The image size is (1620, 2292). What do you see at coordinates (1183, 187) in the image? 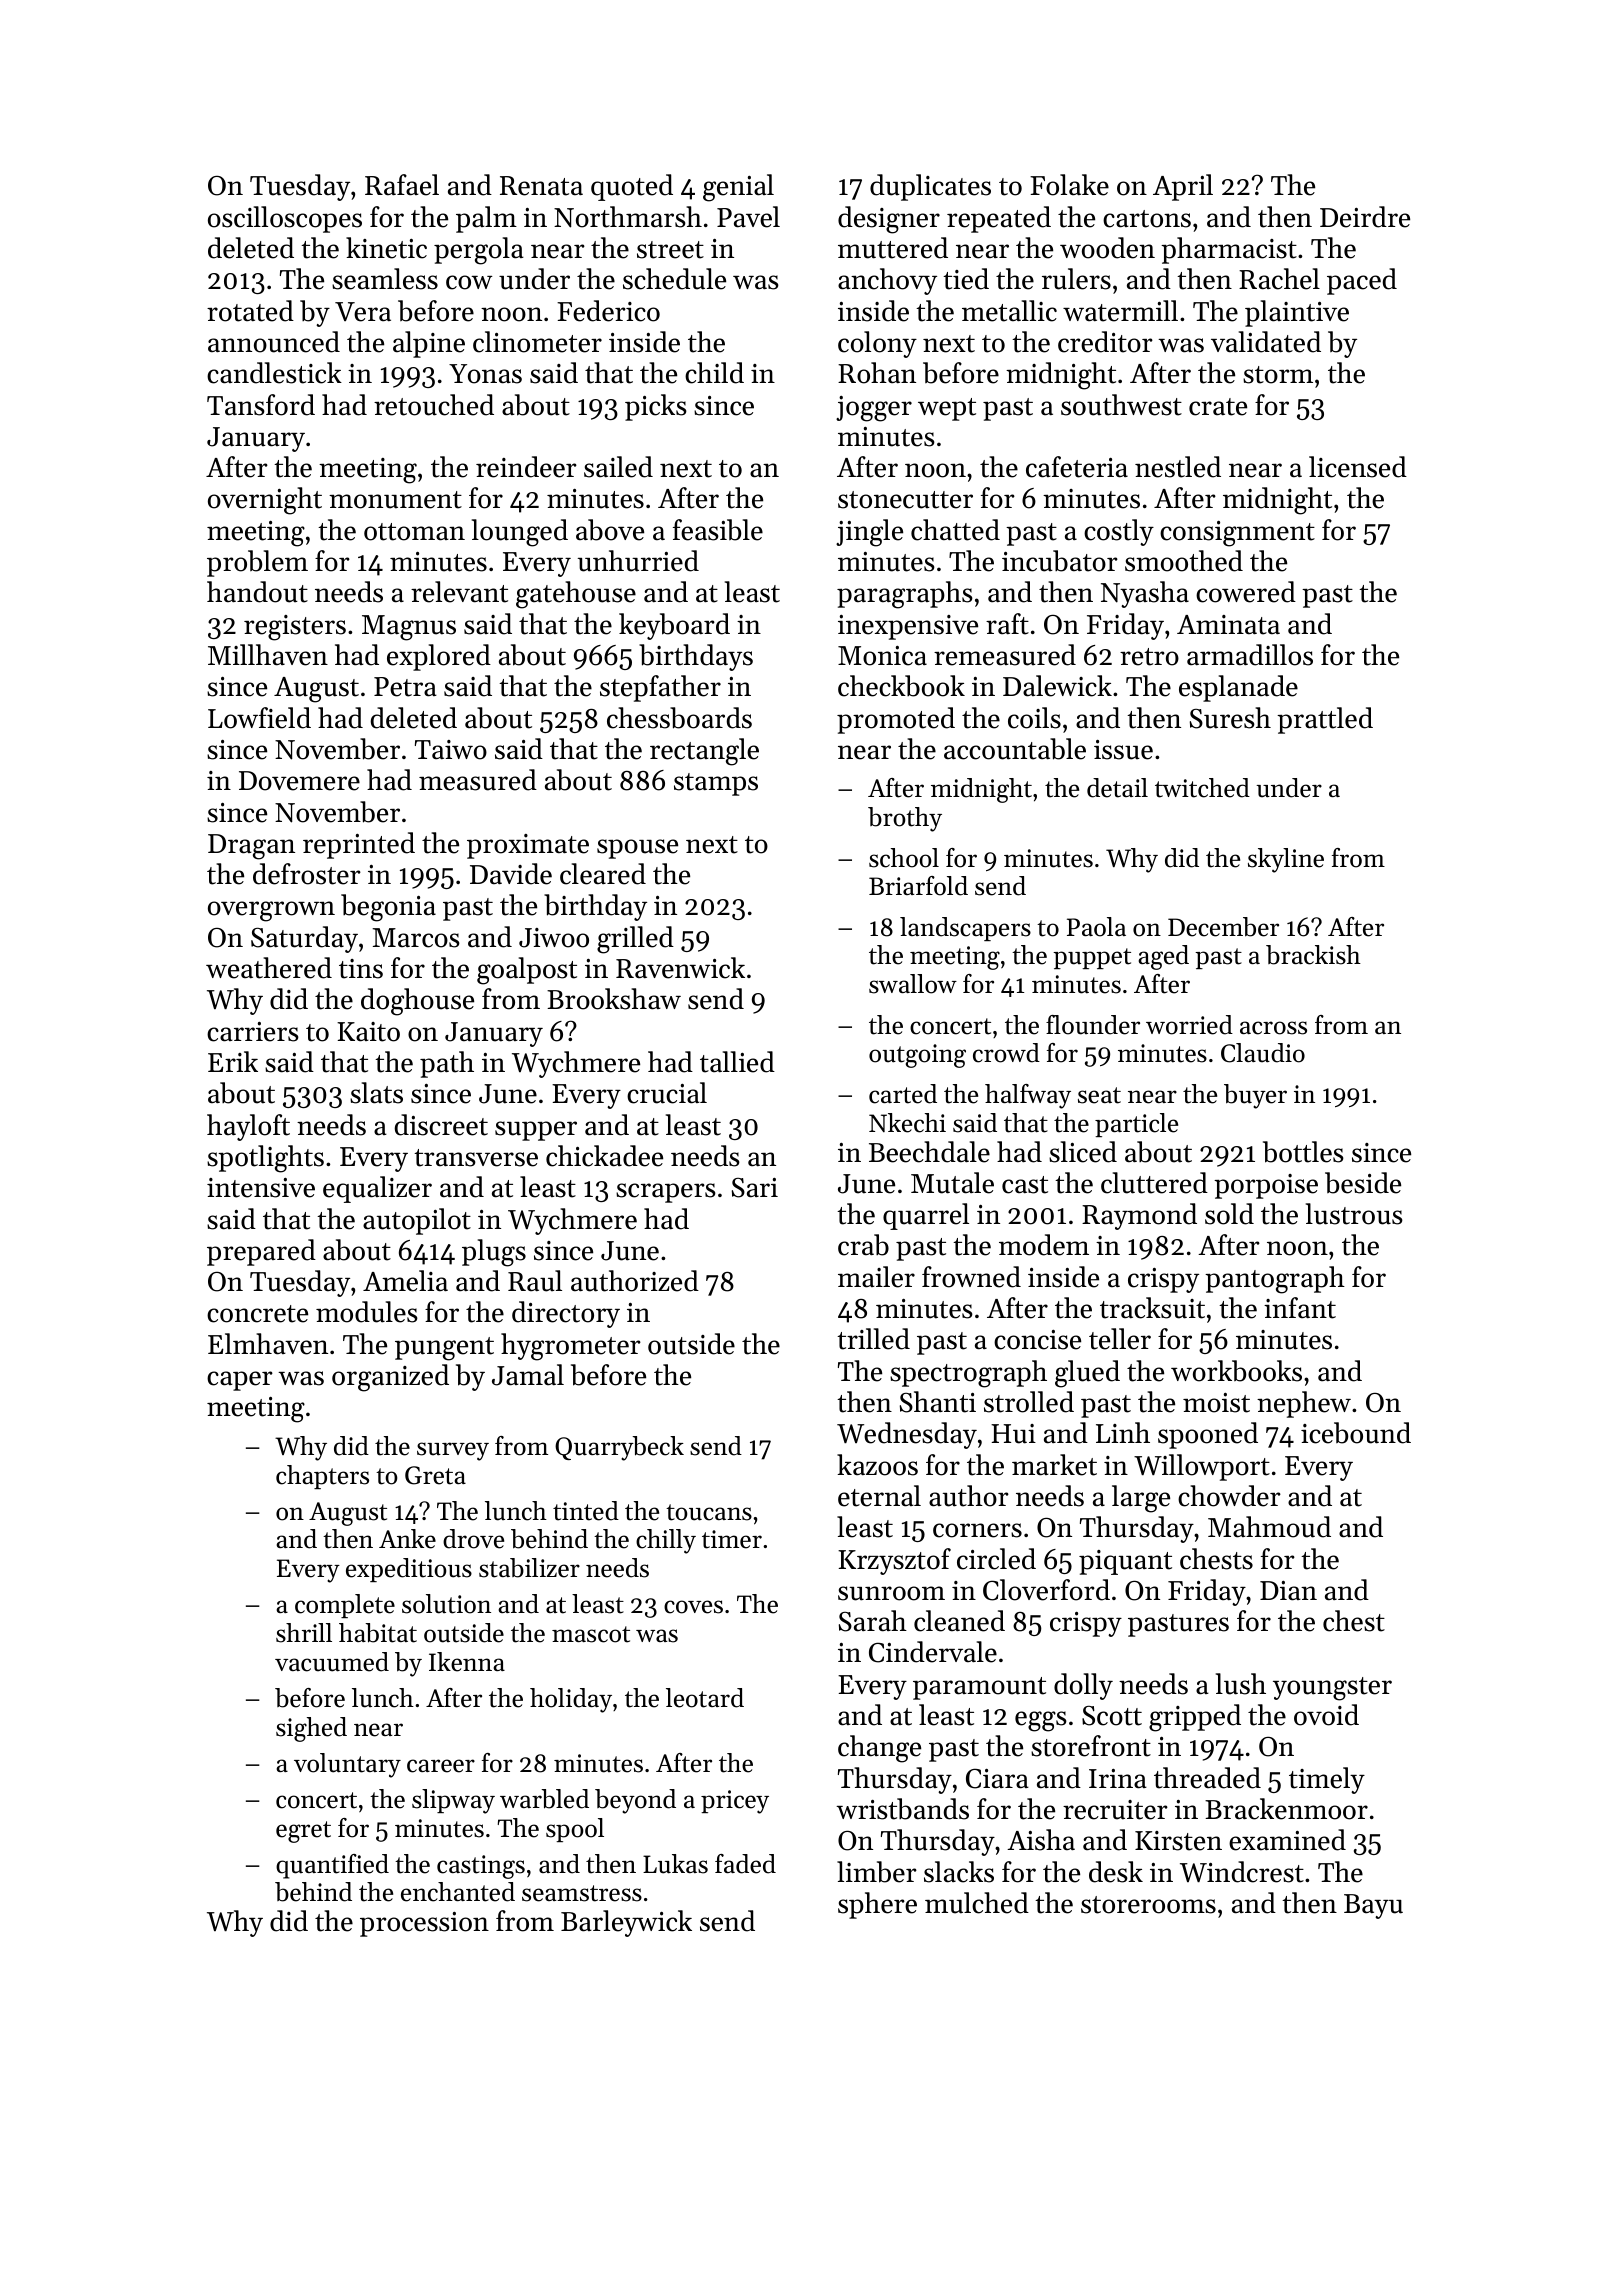
I see `April` at bounding box center [1183, 187].
